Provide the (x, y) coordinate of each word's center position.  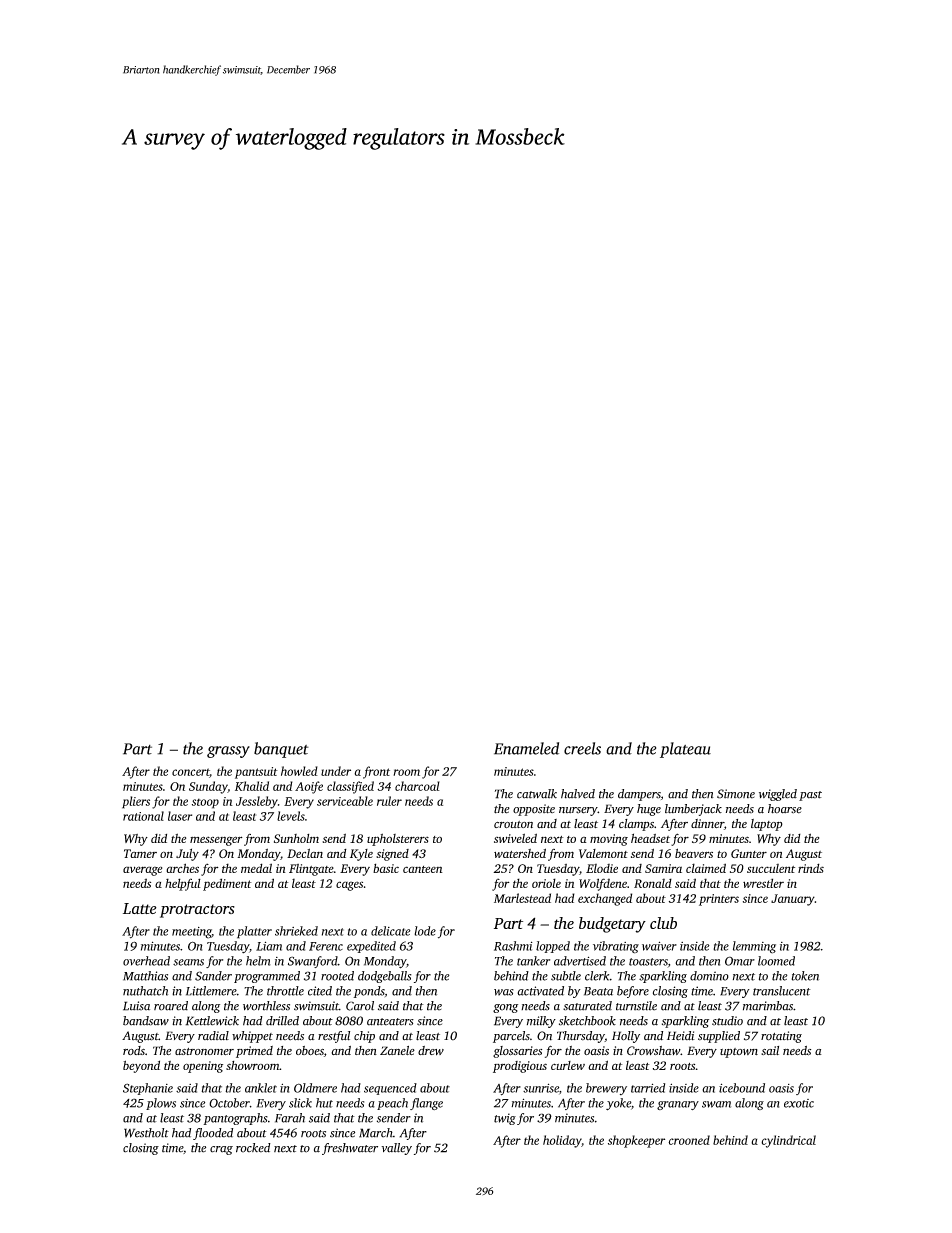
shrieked (296, 931)
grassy (228, 752)
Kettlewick (212, 1021)
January (793, 900)
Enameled (526, 748)
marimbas (768, 1006)
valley (396, 1149)
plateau (685, 750)
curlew (568, 1065)
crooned (689, 1140)
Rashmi (513, 946)
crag (221, 1150)
